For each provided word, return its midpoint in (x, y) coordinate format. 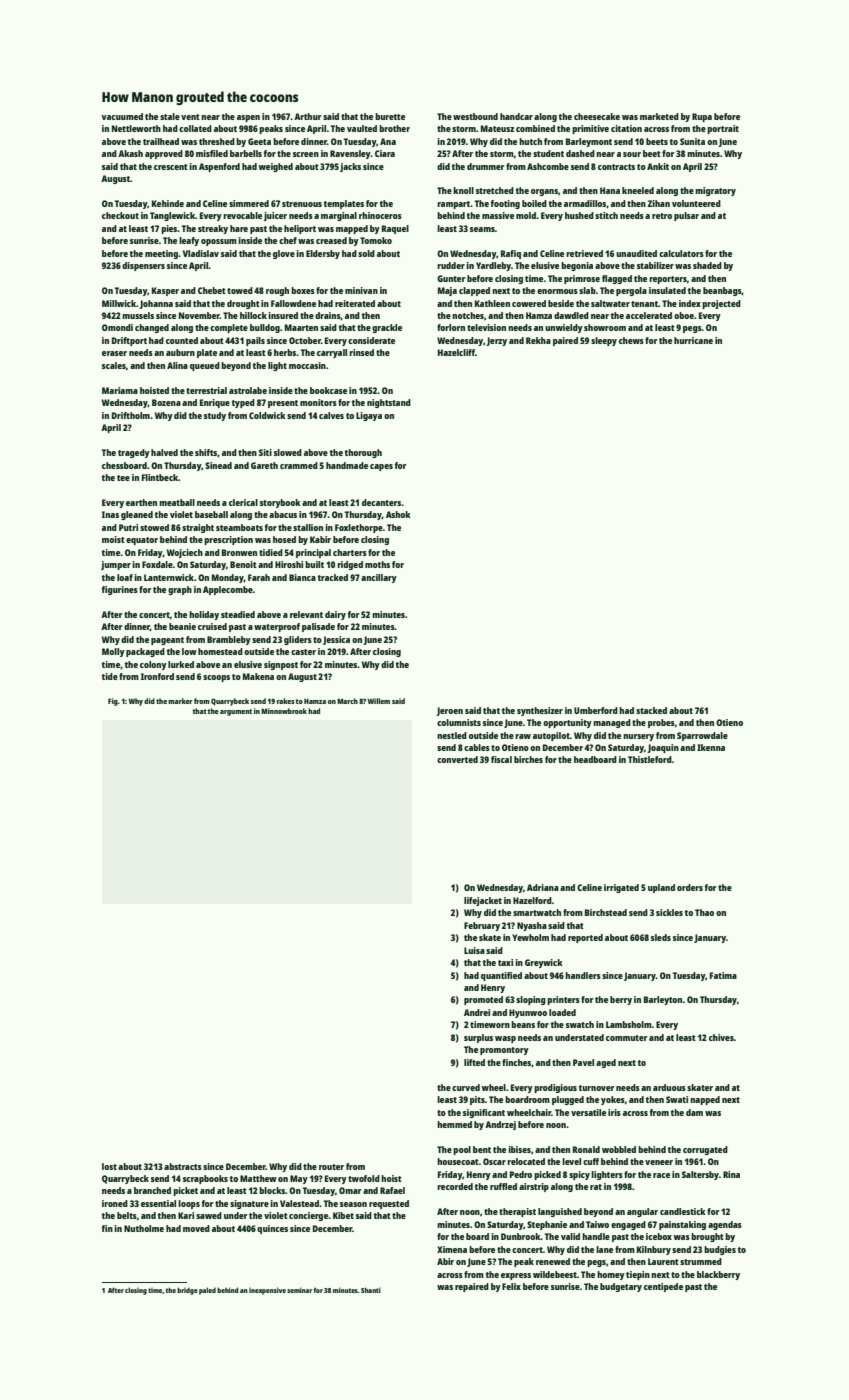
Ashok (398, 514)
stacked (651, 710)
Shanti (371, 1290)
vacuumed (122, 116)
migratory (715, 191)
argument (236, 712)
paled (207, 1291)
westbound (475, 116)
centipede (663, 1287)
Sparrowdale (702, 736)
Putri (128, 527)
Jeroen (449, 711)
